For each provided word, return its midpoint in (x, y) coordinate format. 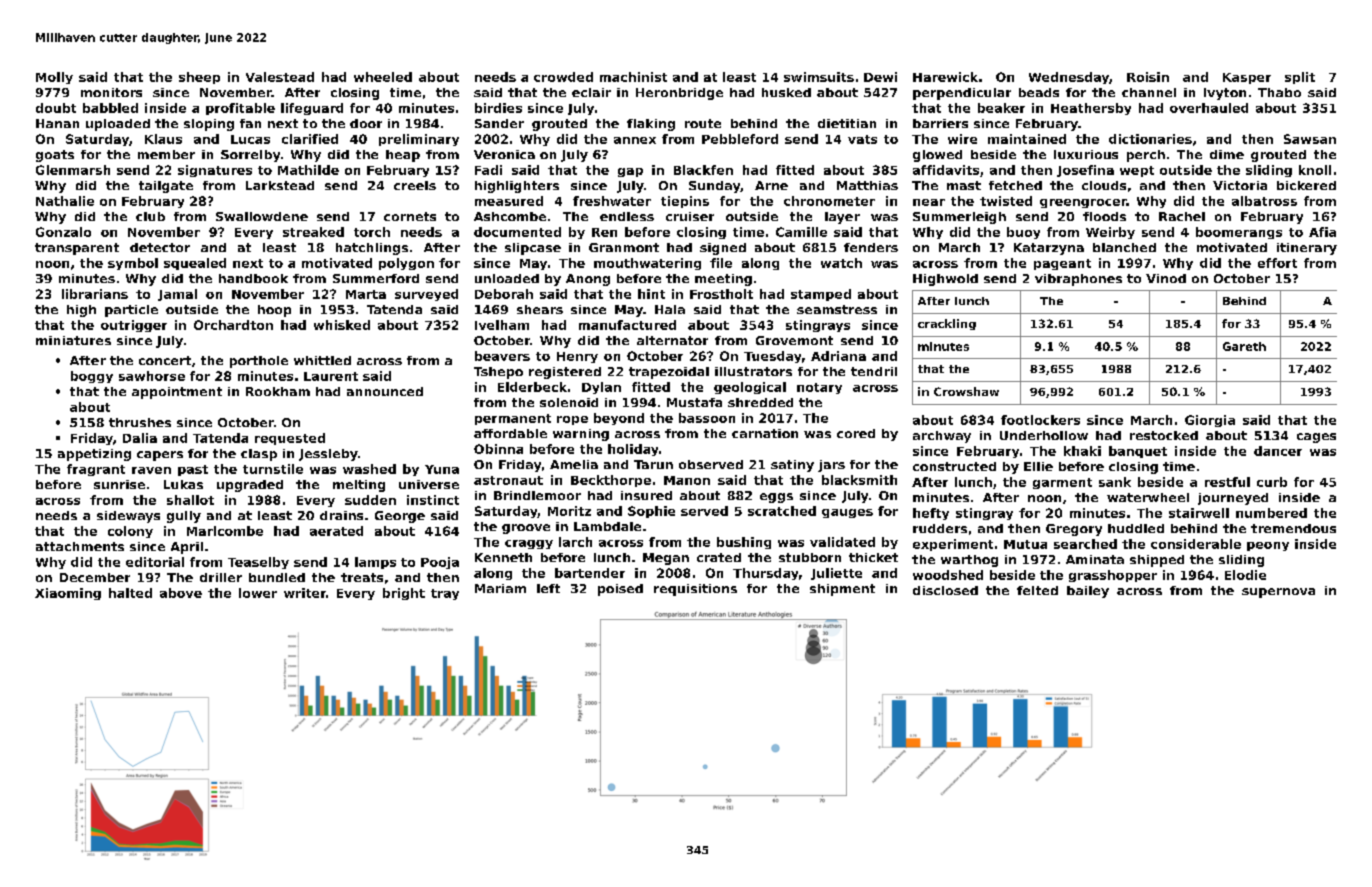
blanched (1124, 247)
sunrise (119, 484)
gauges (847, 513)
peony (1268, 546)
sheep (199, 78)
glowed (937, 156)
